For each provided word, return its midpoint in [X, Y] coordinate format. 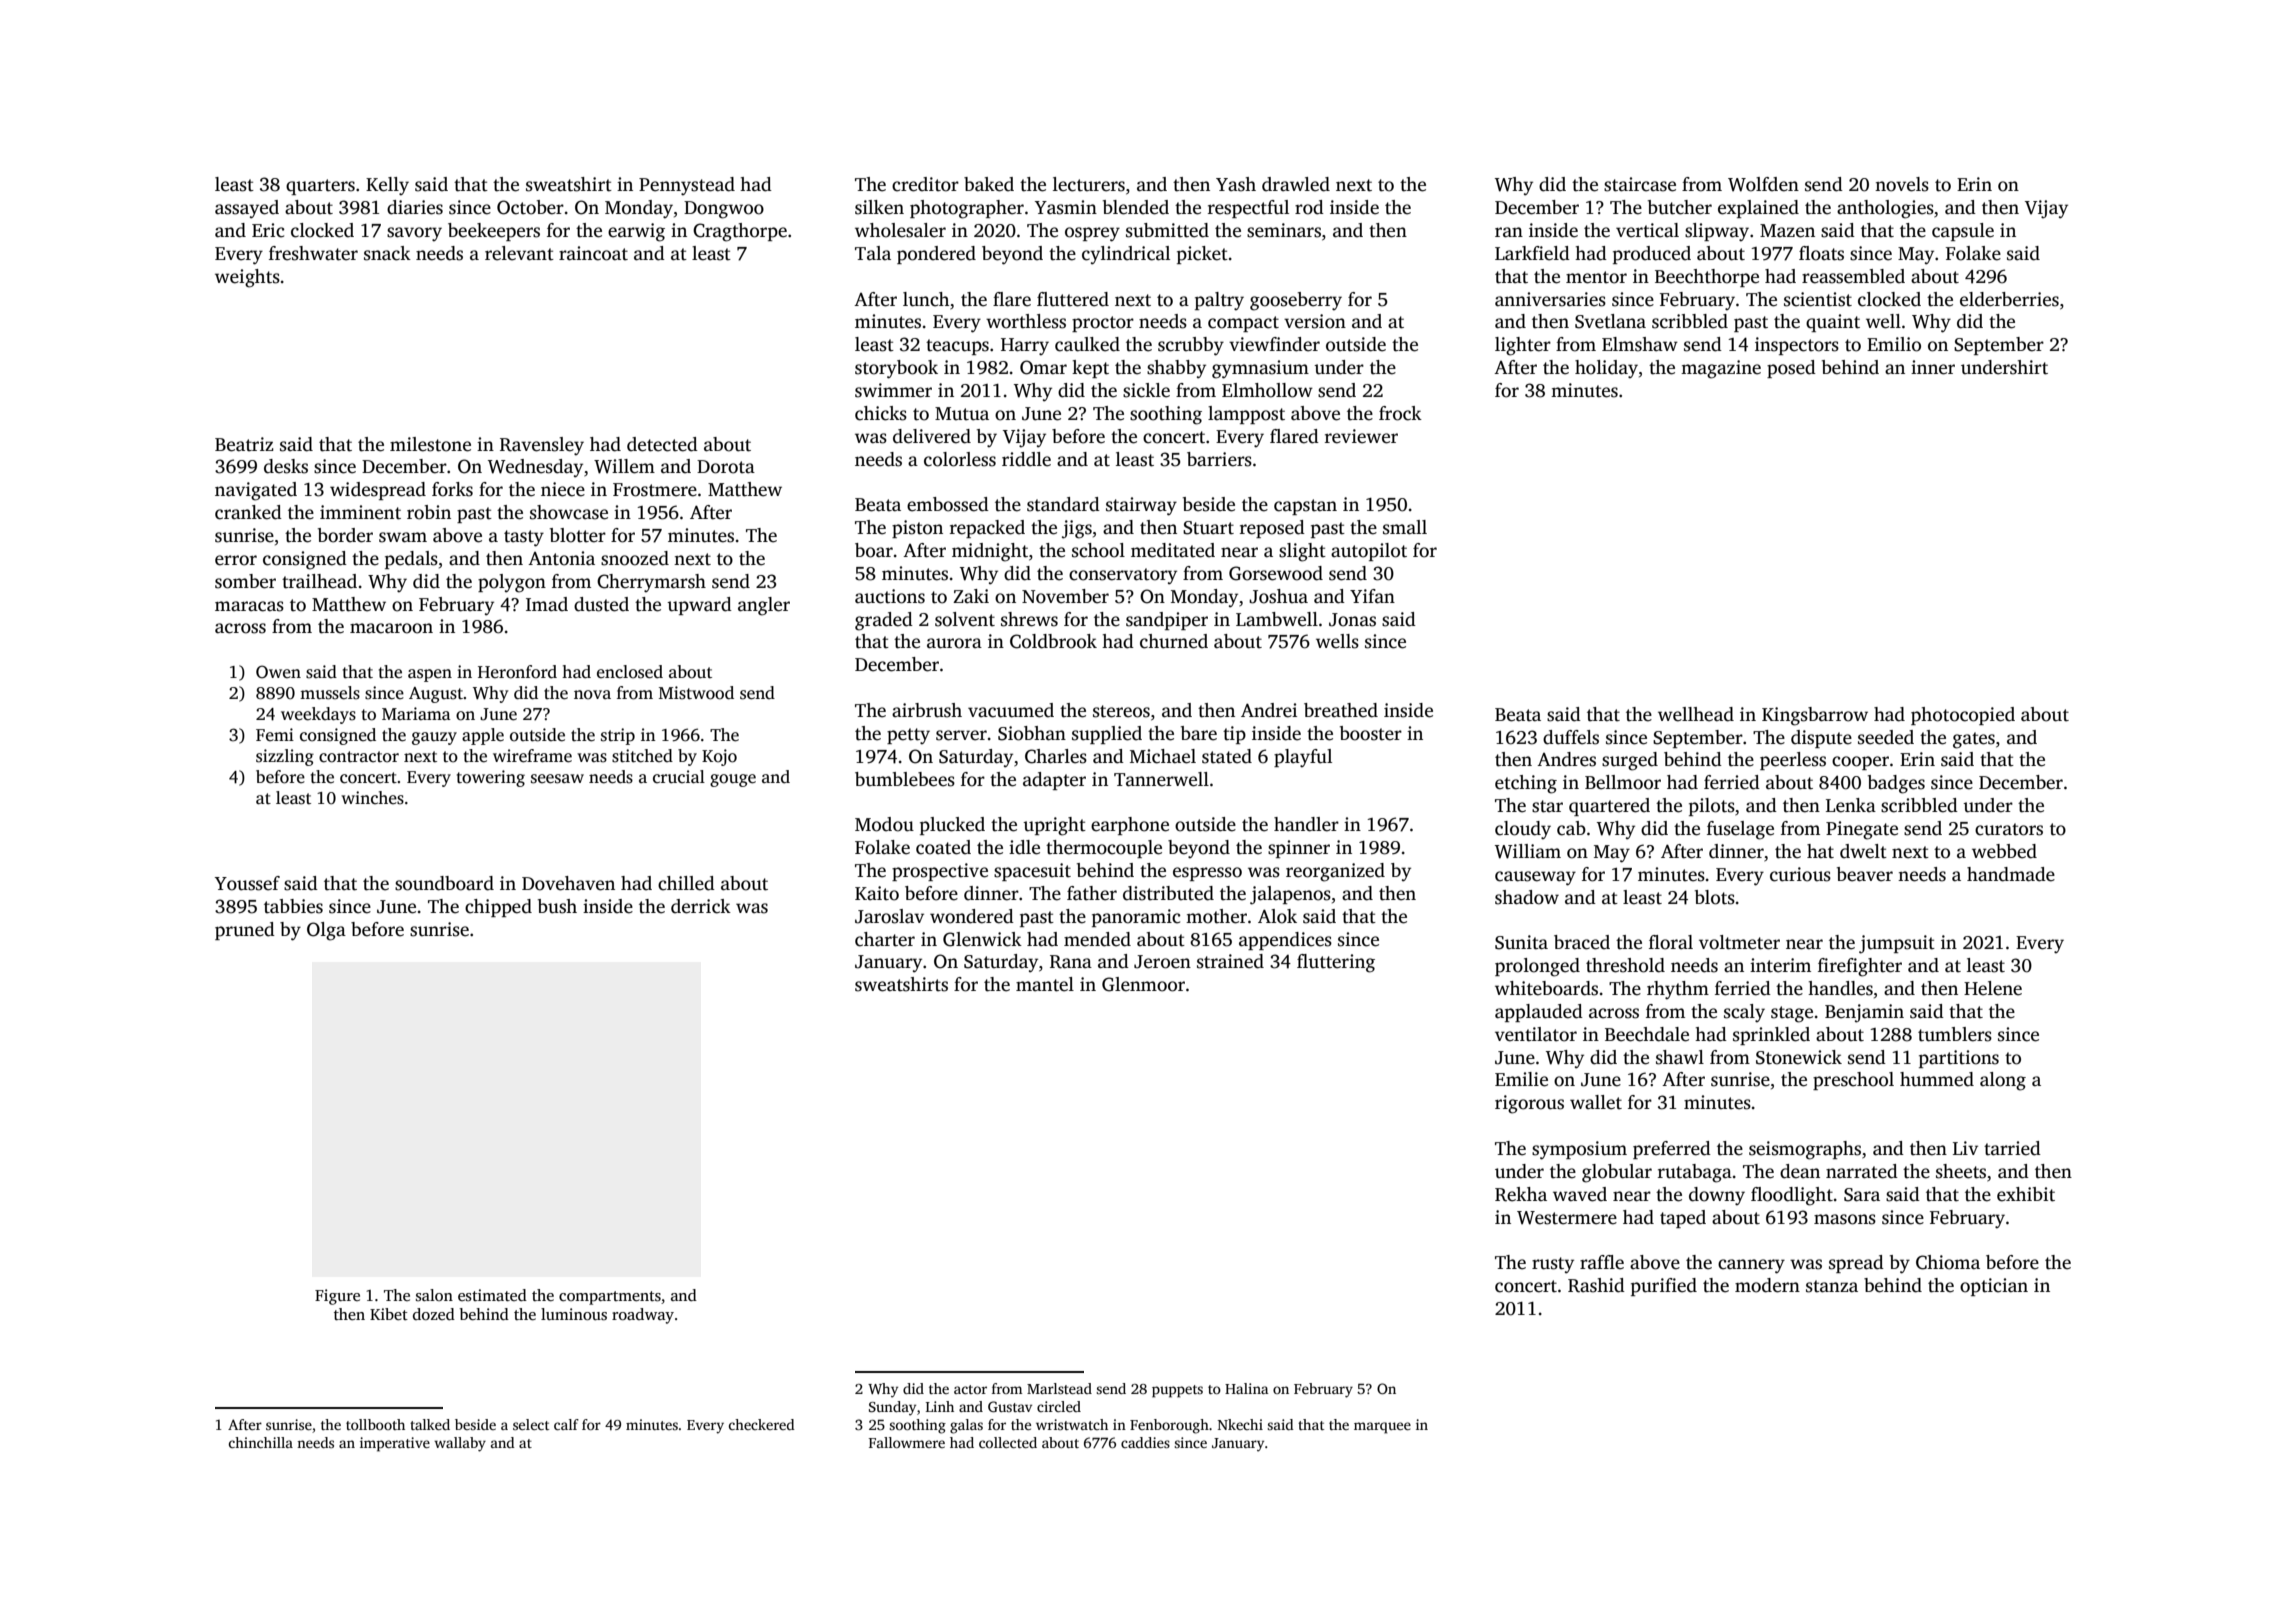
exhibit [2026, 1194]
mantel [1045, 984]
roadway [643, 1316]
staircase [1640, 184]
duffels [1571, 737]
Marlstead [1059, 1388]
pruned [245, 931]
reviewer [1361, 436]
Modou [884, 824]
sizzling [285, 757]
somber [245, 581]
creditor [925, 184]
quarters [320, 187]
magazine [1721, 369]
